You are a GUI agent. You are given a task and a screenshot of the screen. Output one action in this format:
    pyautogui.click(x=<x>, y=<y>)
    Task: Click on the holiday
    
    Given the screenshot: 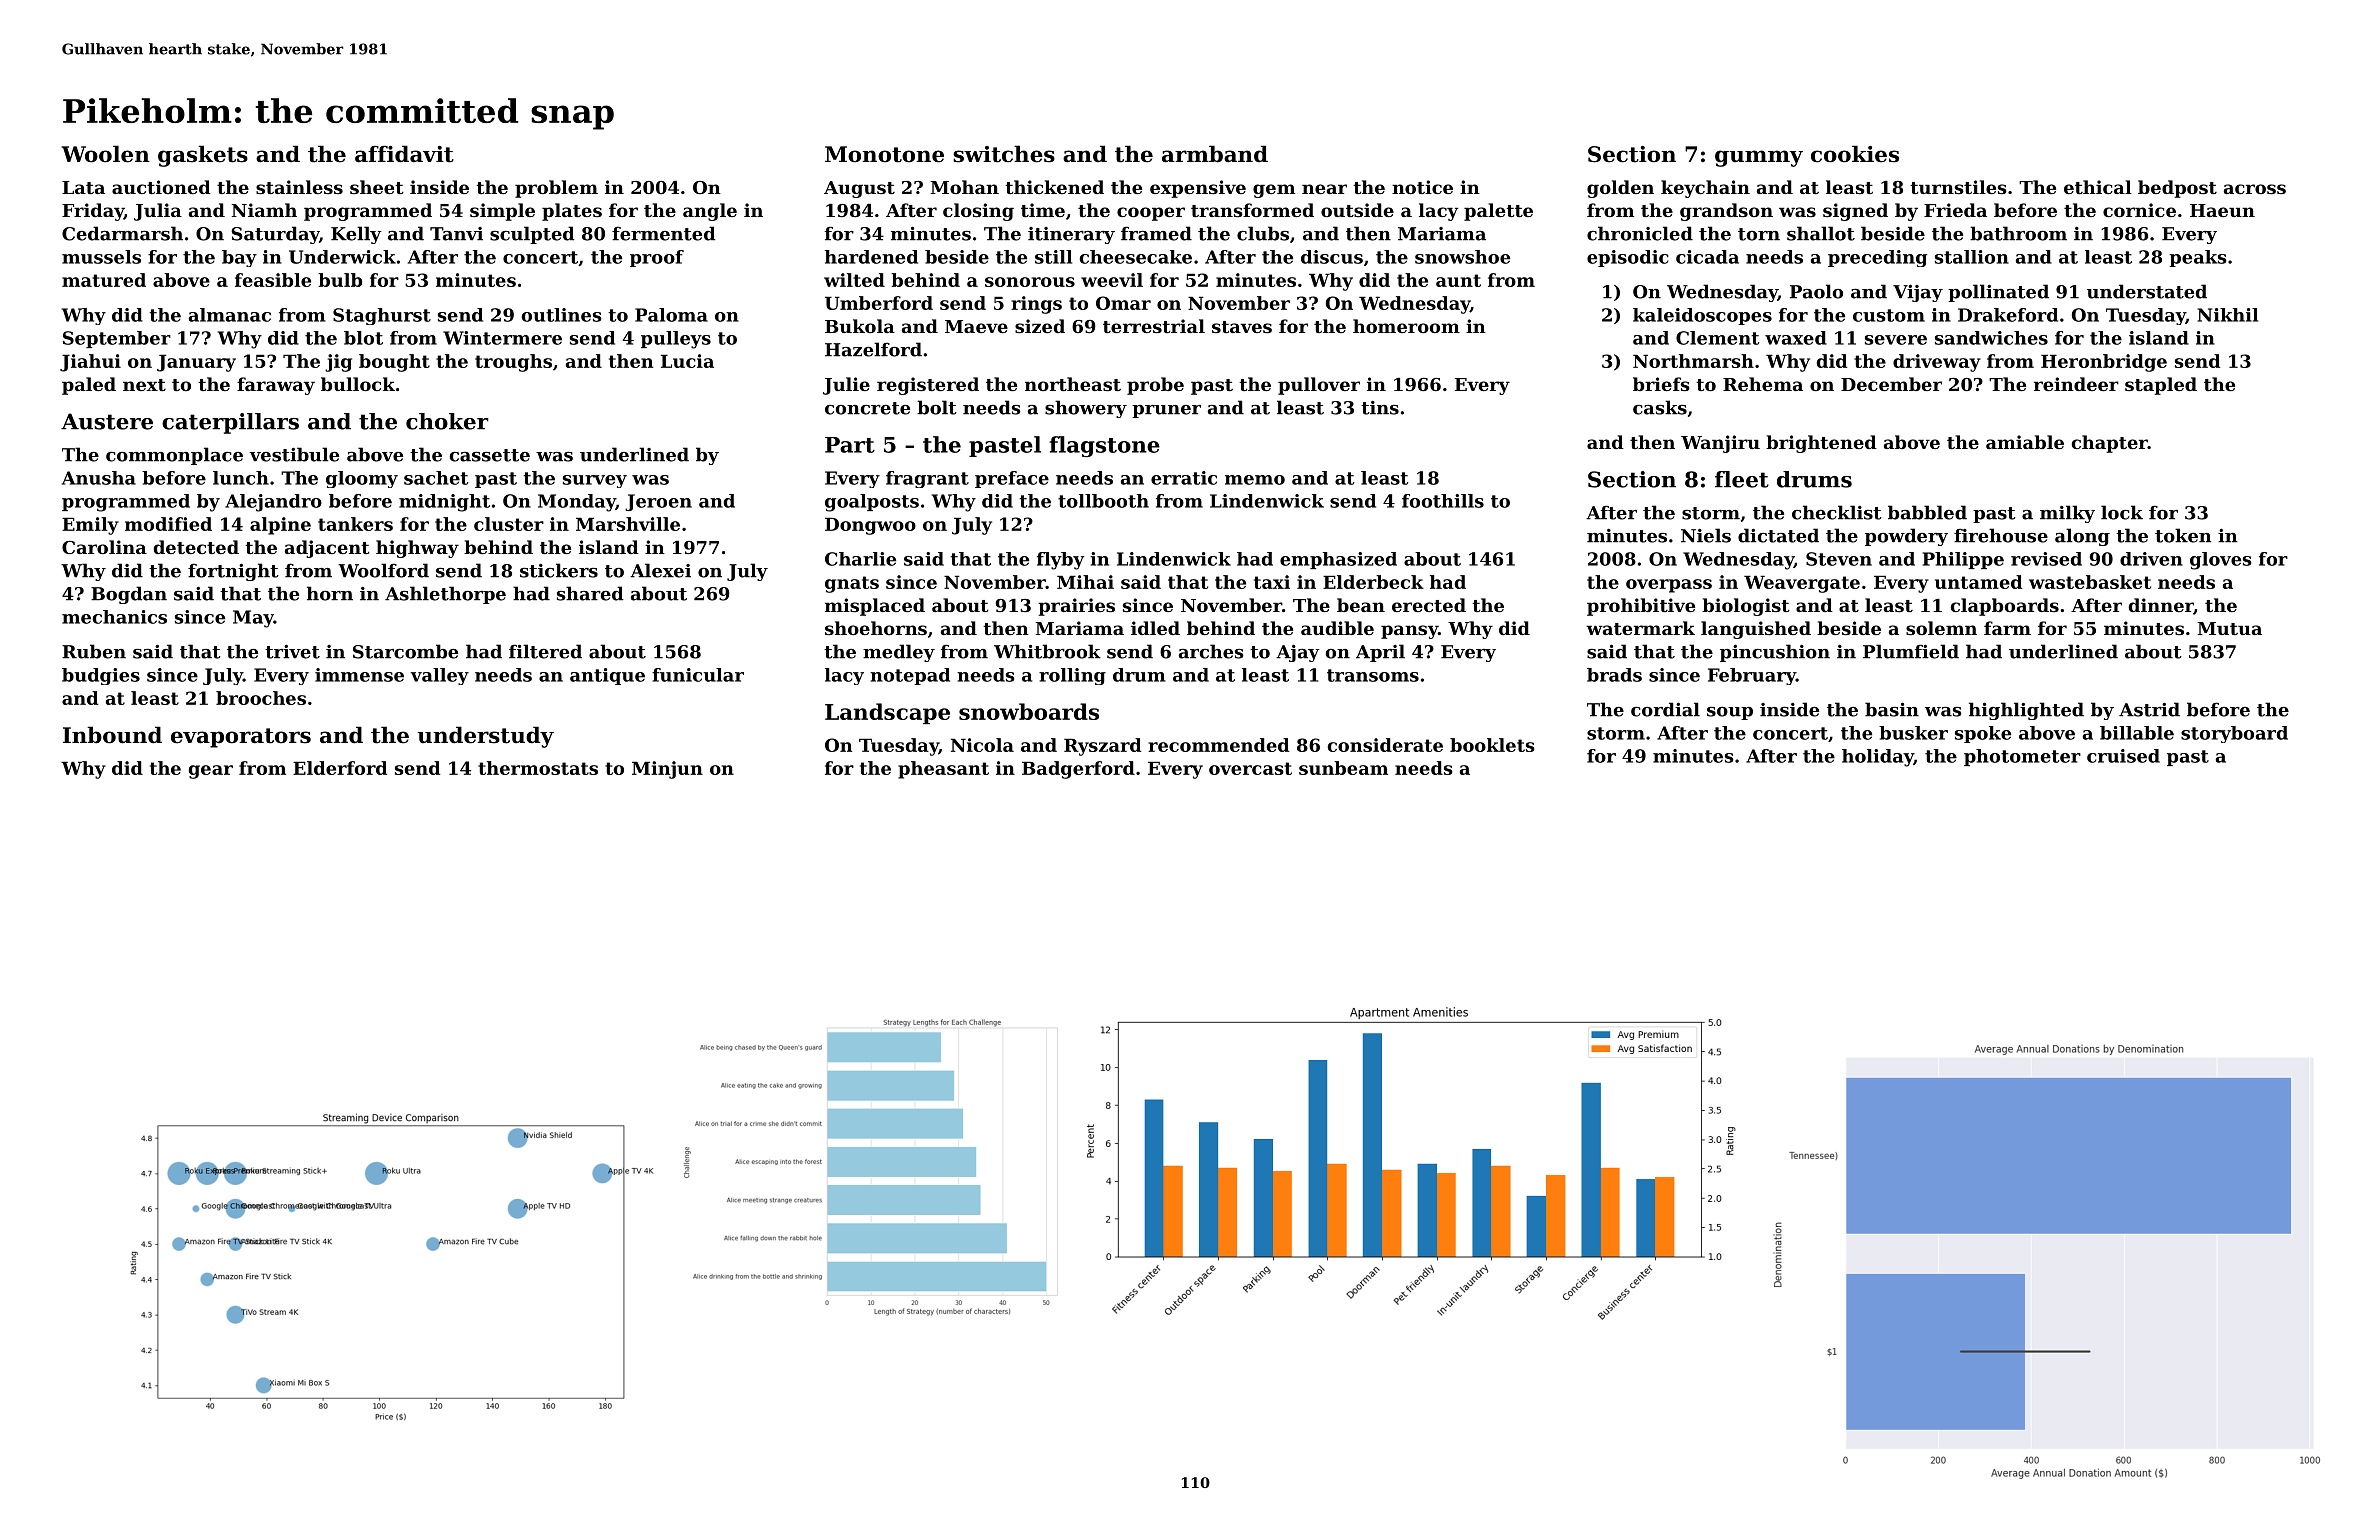 What is the action you would take?
    pyautogui.click(x=1878, y=758)
